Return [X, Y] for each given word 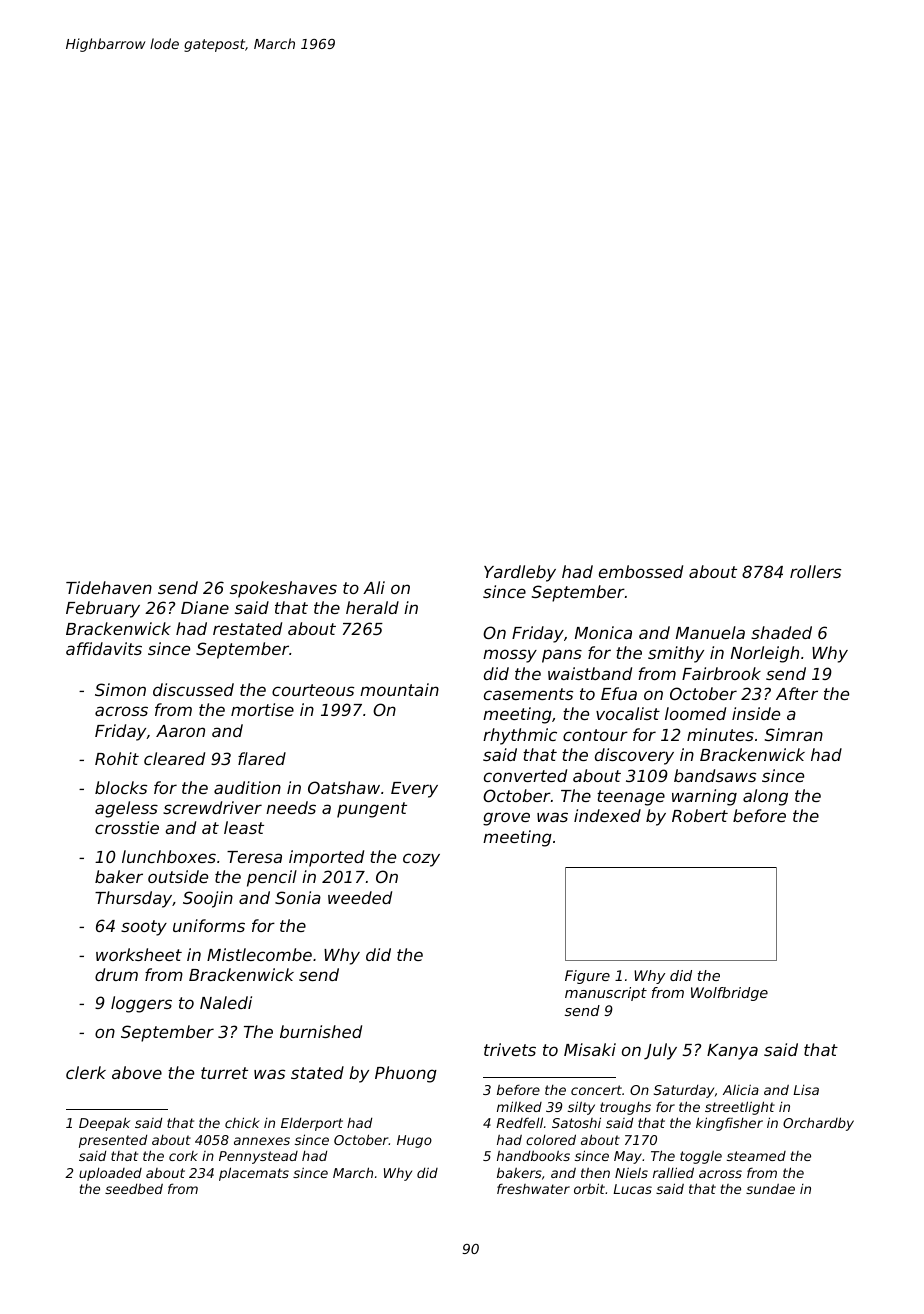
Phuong [406, 1074]
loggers [141, 1004]
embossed [641, 571]
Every [414, 790]
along [765, 797]
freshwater [533, 1188]
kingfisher [729, 1124]
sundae [770, 1189]
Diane [205, 607]
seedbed [134, 1188]
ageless [126, 809]
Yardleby [520, 573]
